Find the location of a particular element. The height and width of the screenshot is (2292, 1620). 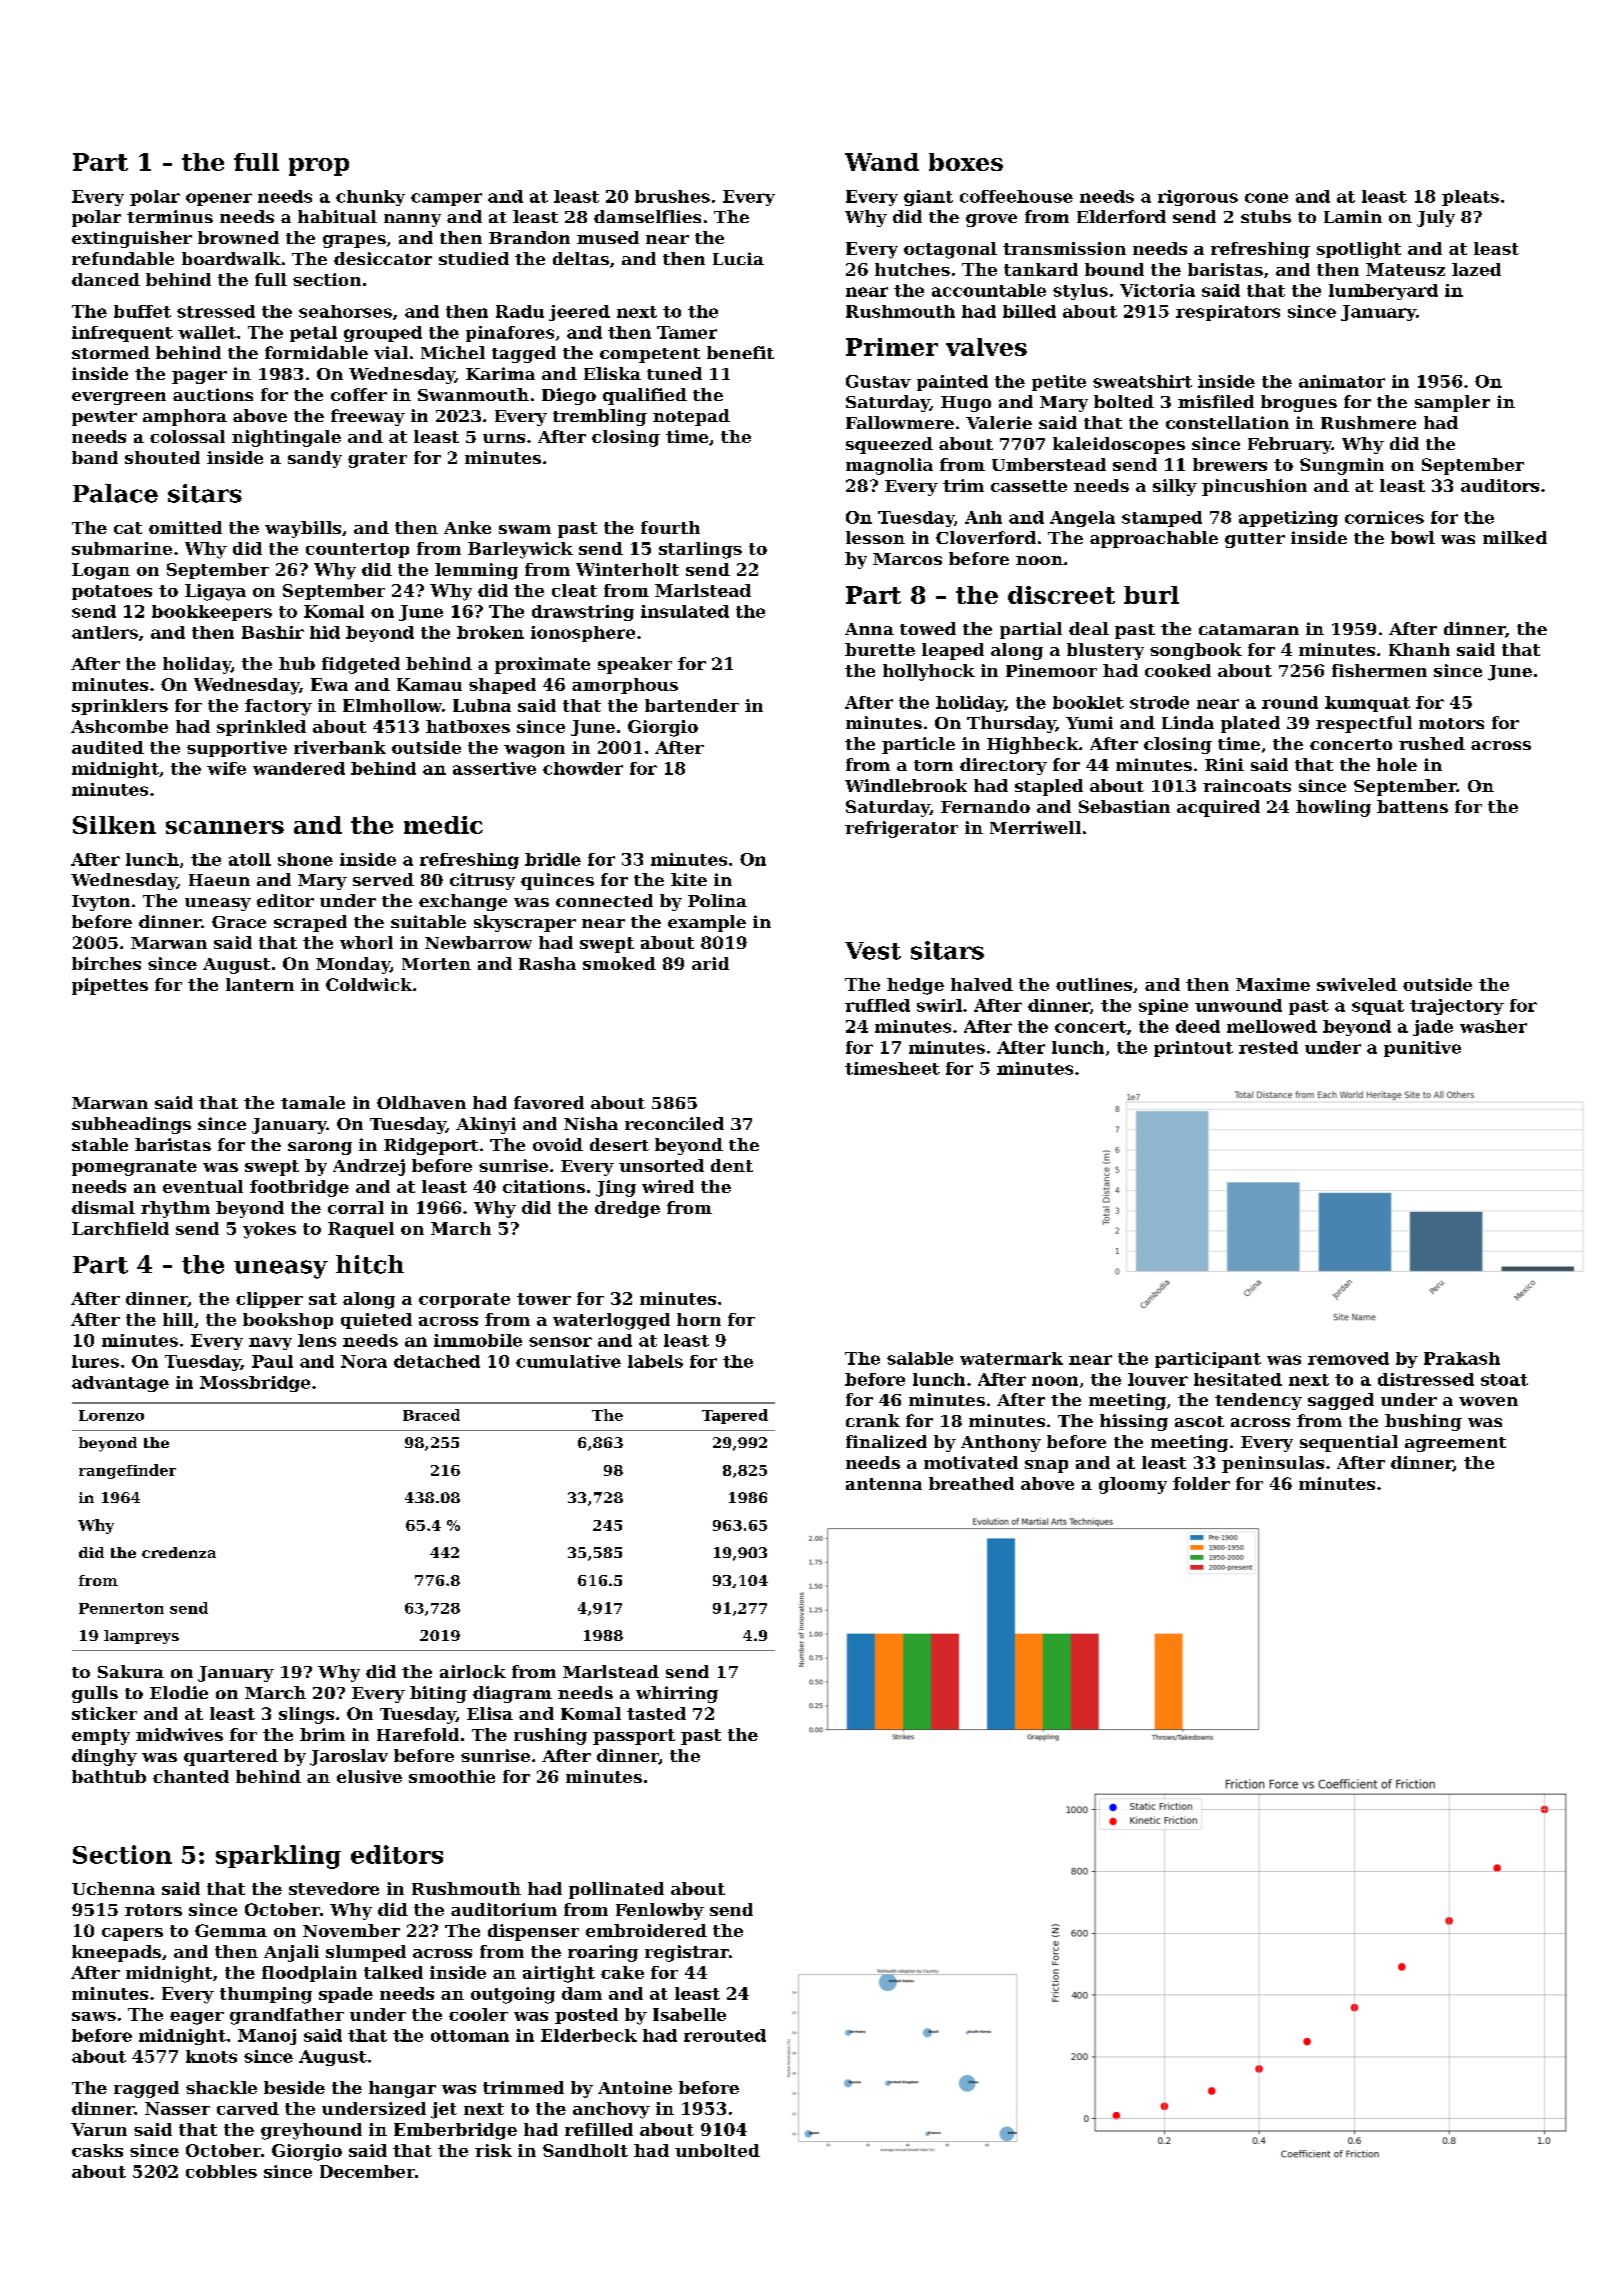

kumquat is located at coordinates (1367, 704).
